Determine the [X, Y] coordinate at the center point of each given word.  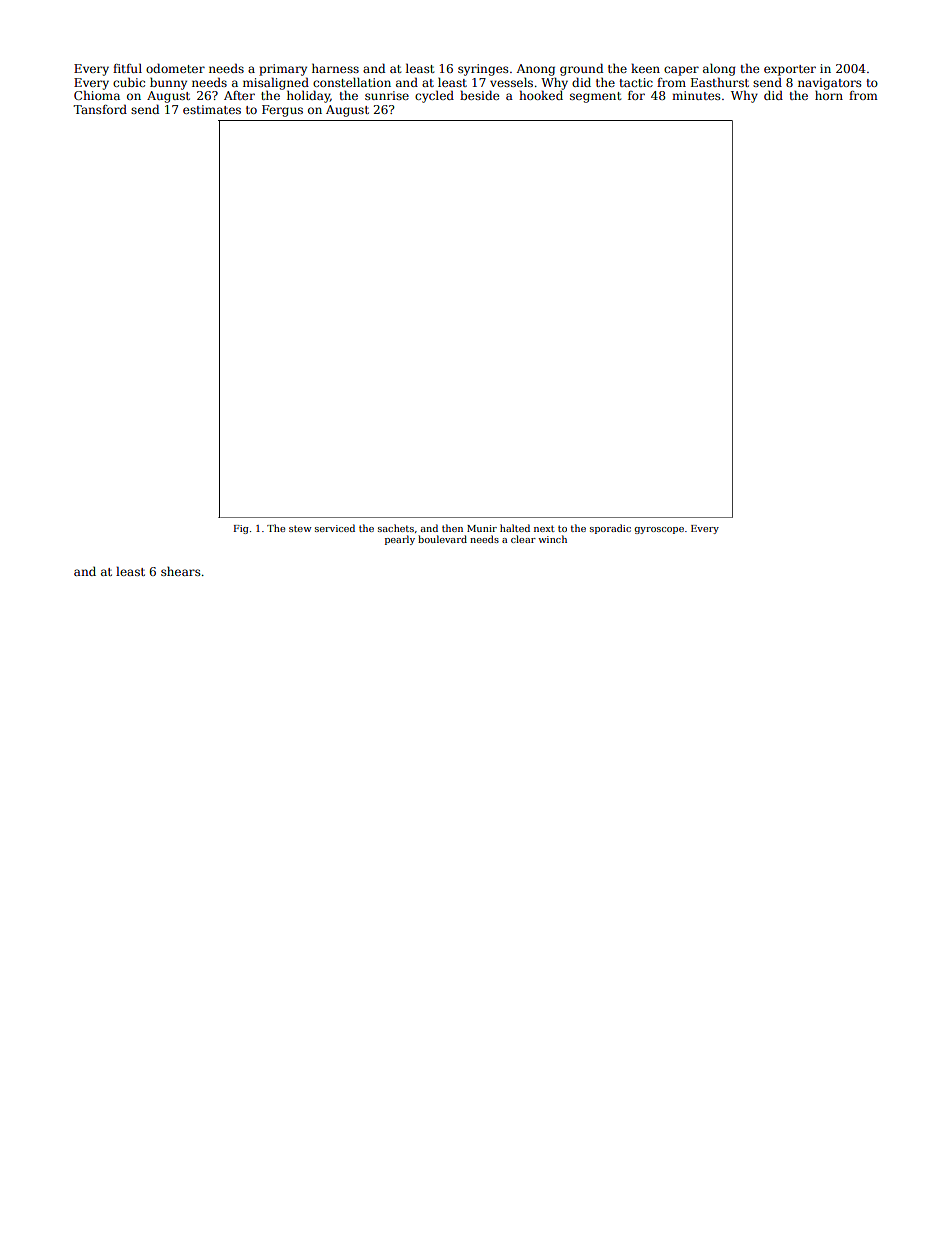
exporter [790, 70]
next [544, 528]
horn [829, 95]
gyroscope [659, 530]
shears [181, 571]
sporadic [610, 529]
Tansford [100, 109]
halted [515, 528]
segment [595, 97]
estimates [212, 109]
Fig [241, 529]
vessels [511, 82]
